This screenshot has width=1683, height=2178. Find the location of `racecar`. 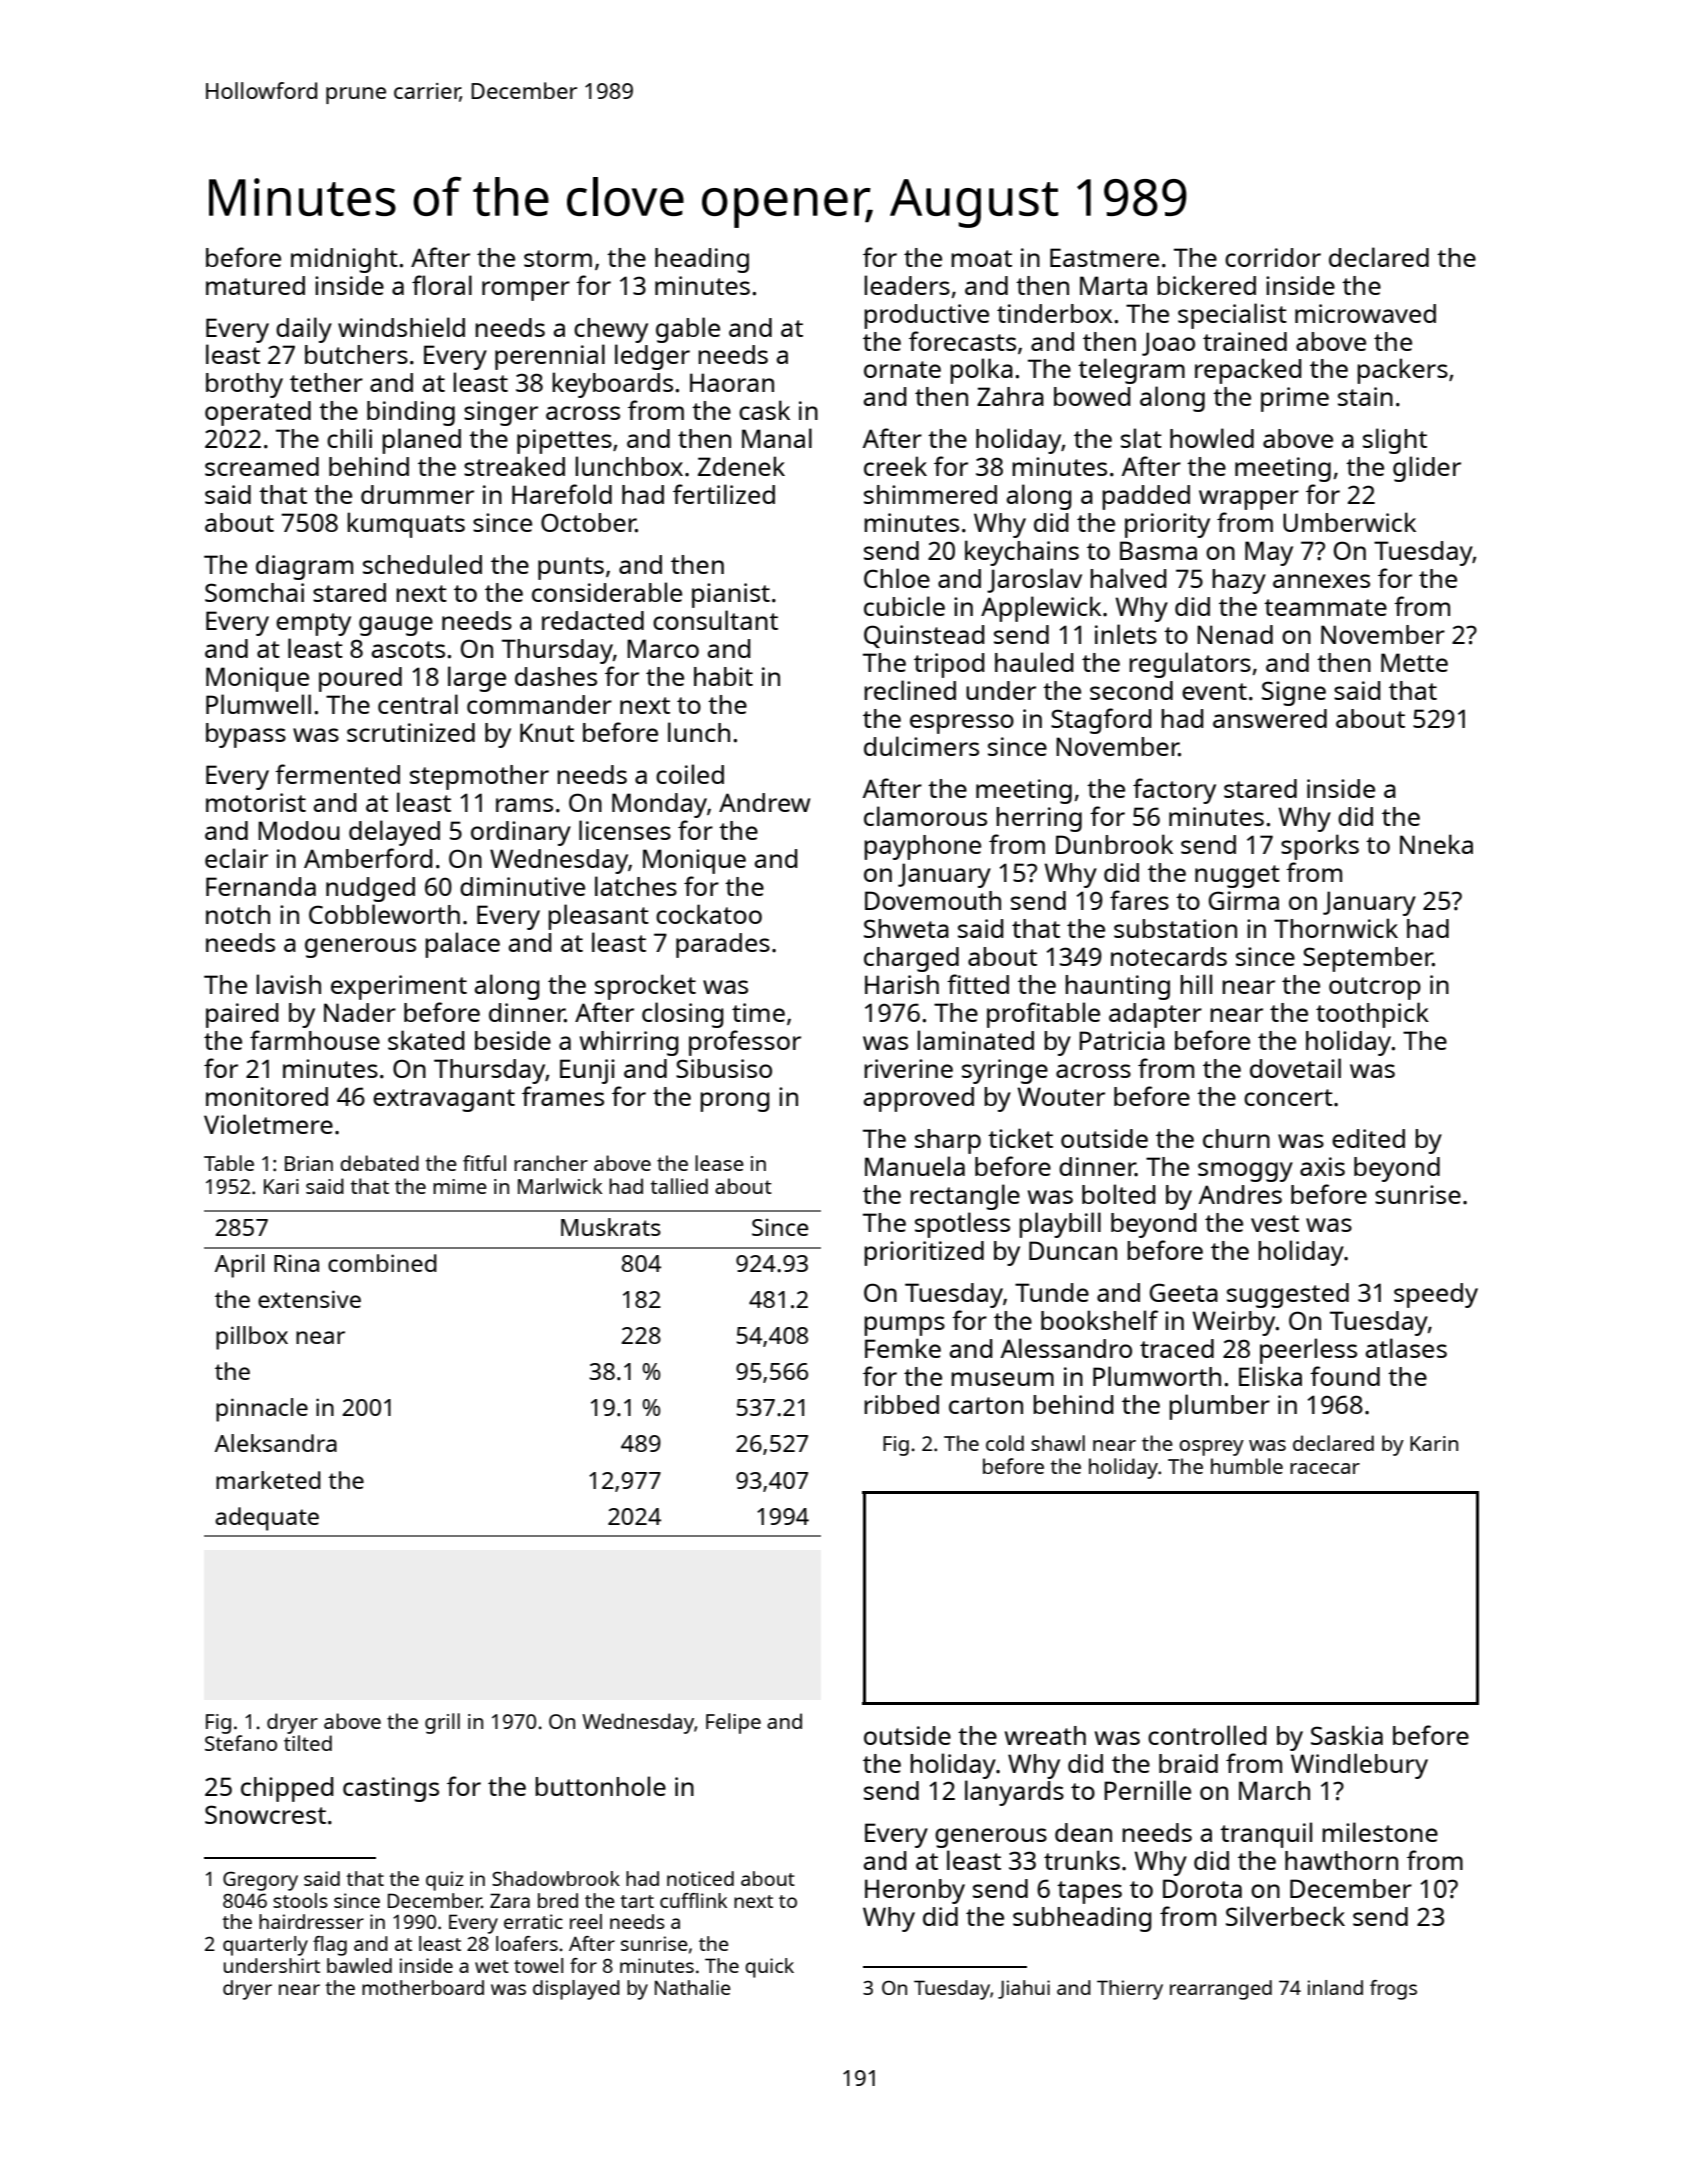

racecar is located at coordinates (1325, 1468).
